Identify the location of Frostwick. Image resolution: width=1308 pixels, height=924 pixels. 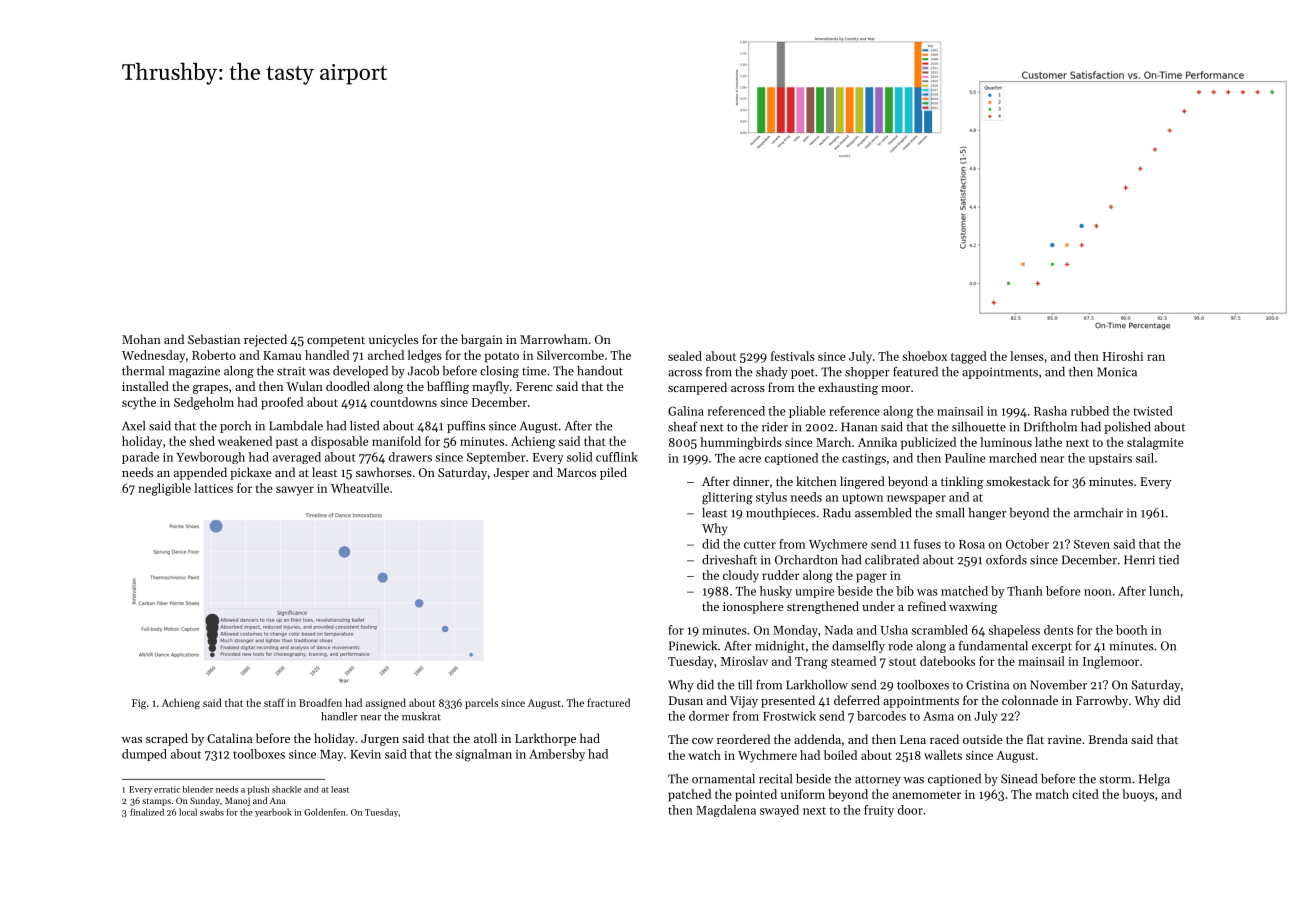
(789, 716).
